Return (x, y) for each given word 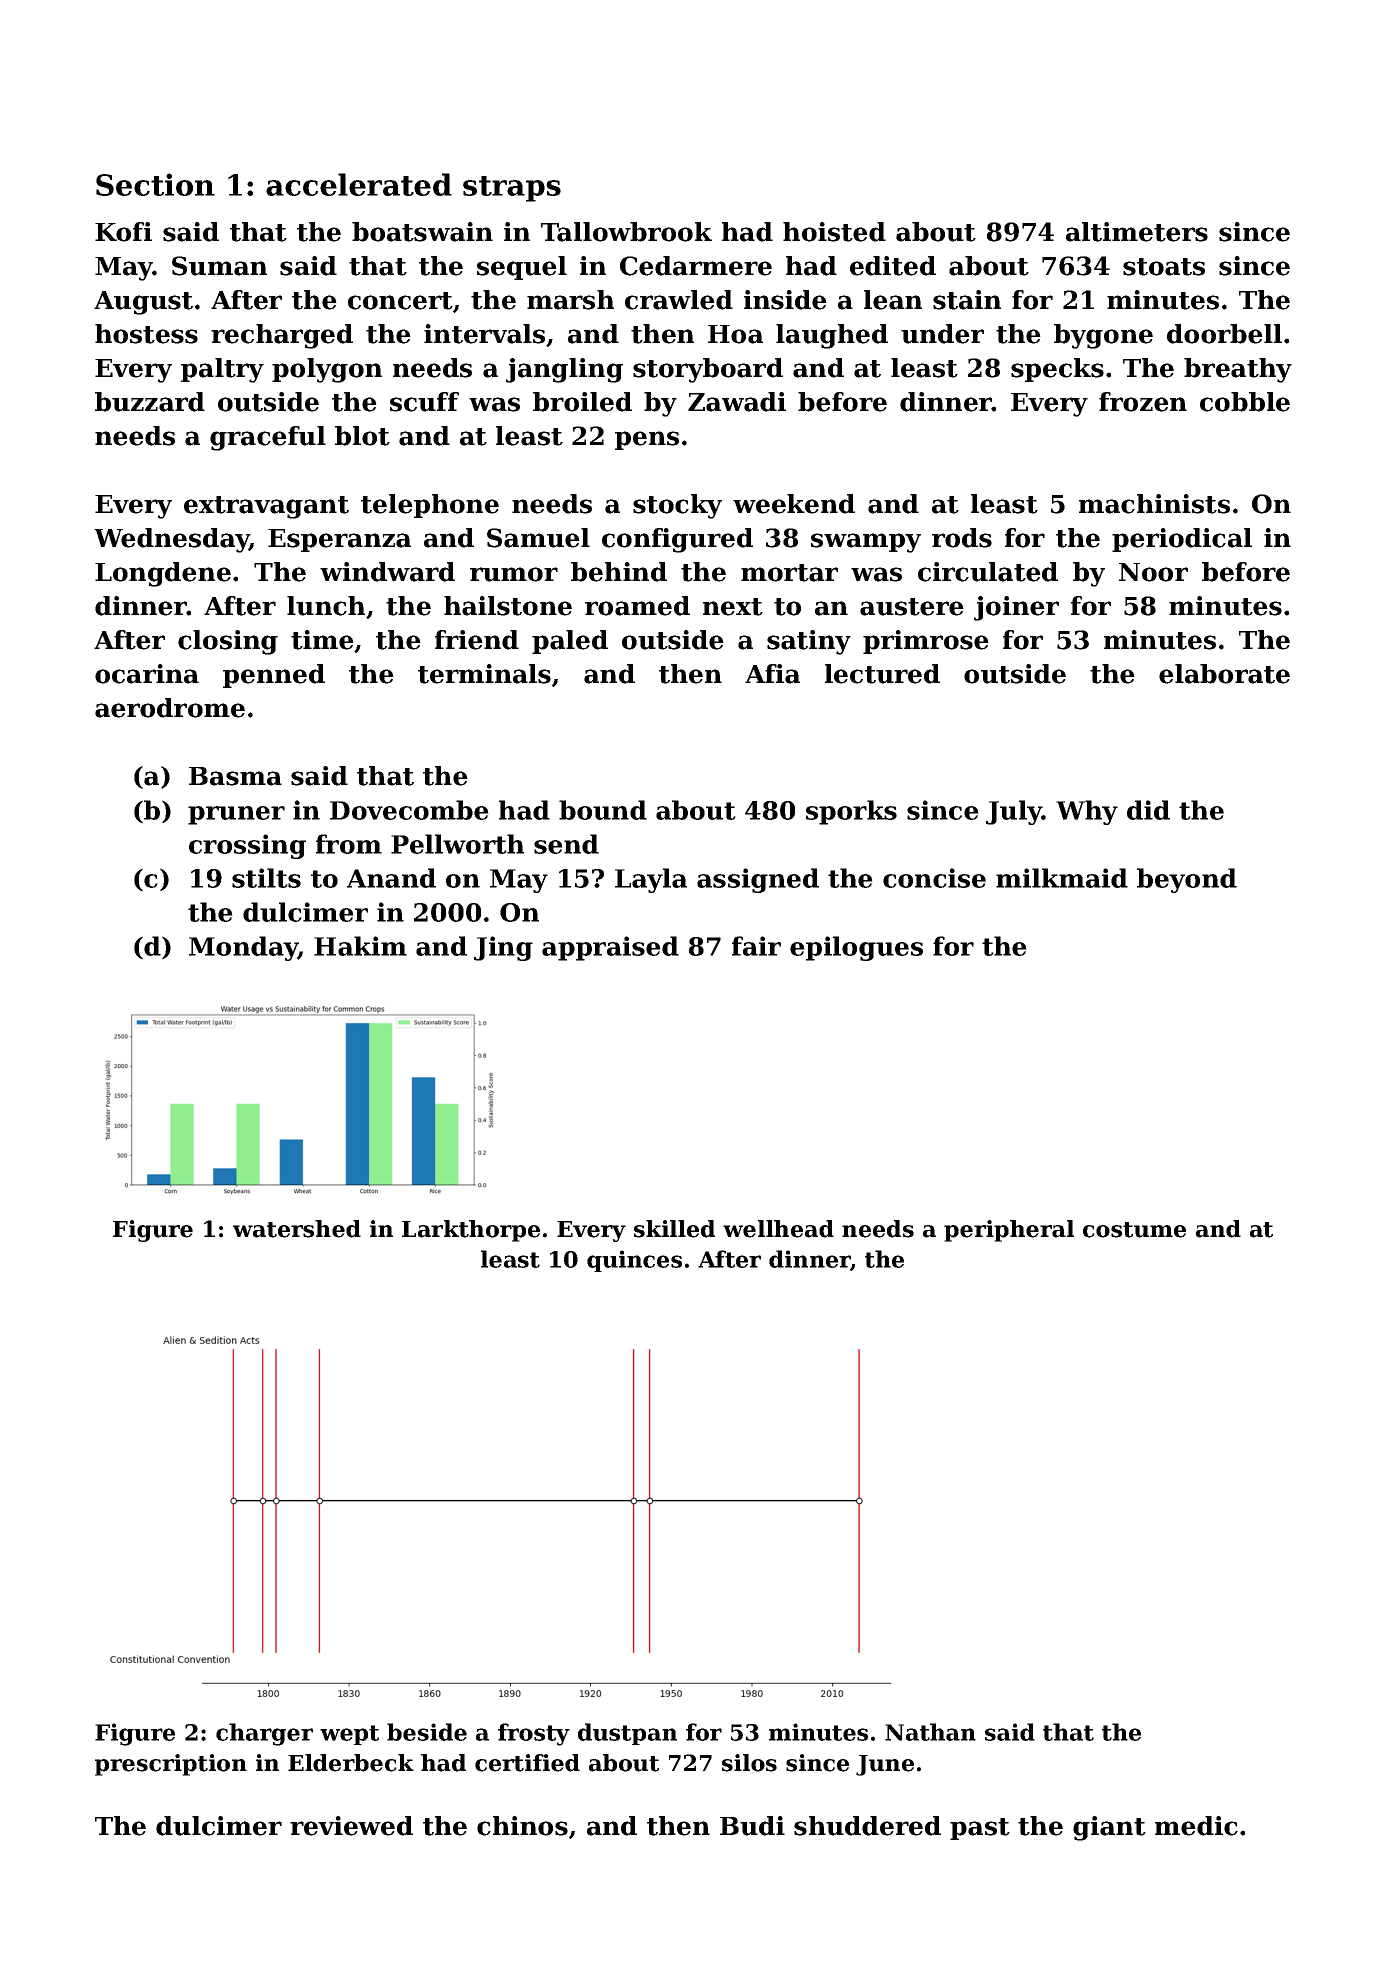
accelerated (359, 184)
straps (512, 189)
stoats (1164, 267)
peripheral (1009, 1231)
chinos (522, 1826)
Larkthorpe (471, 1231)
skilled (674, 1229)
